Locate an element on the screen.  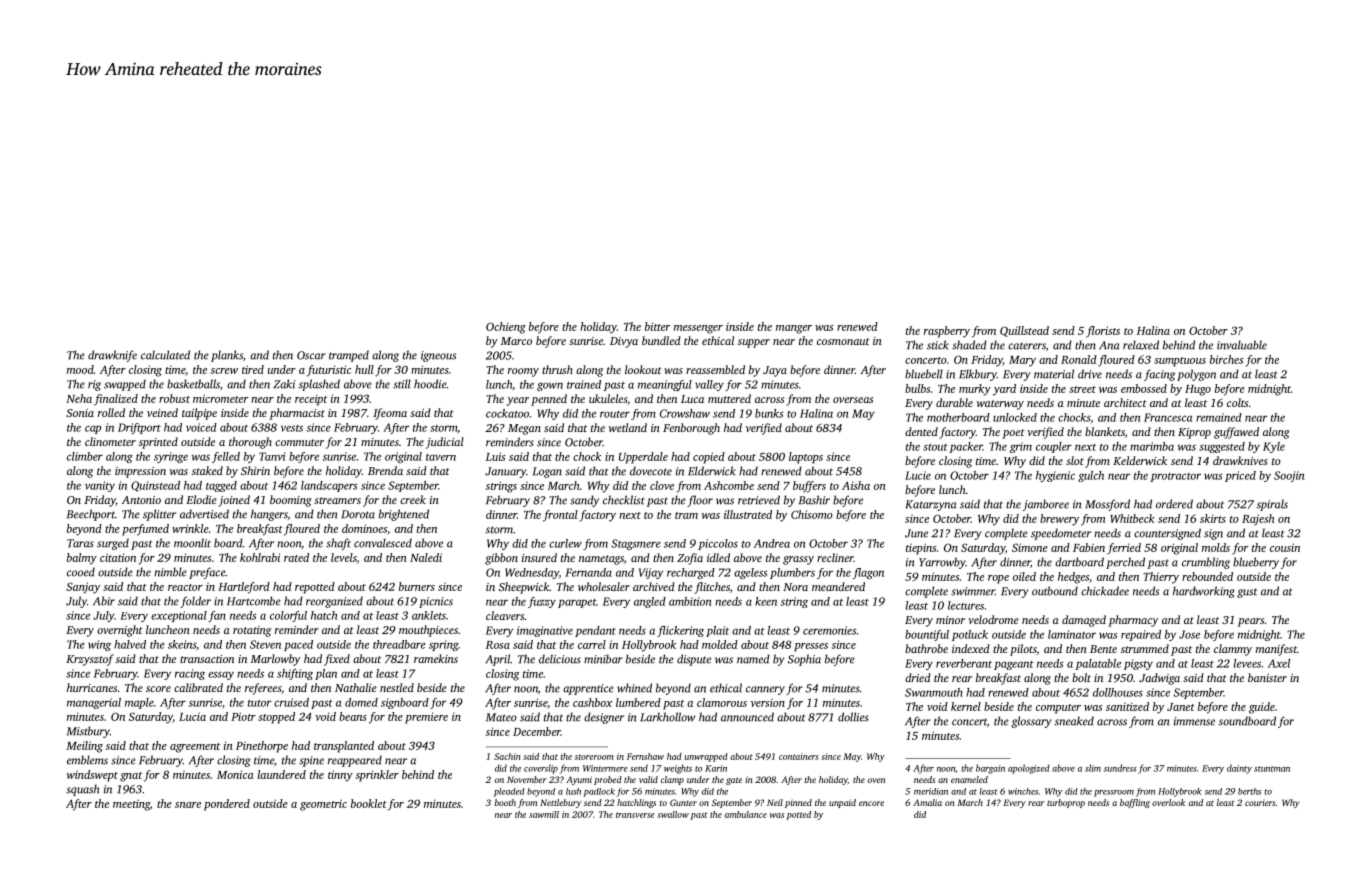
guide is located at coordinates (1262, 708).
